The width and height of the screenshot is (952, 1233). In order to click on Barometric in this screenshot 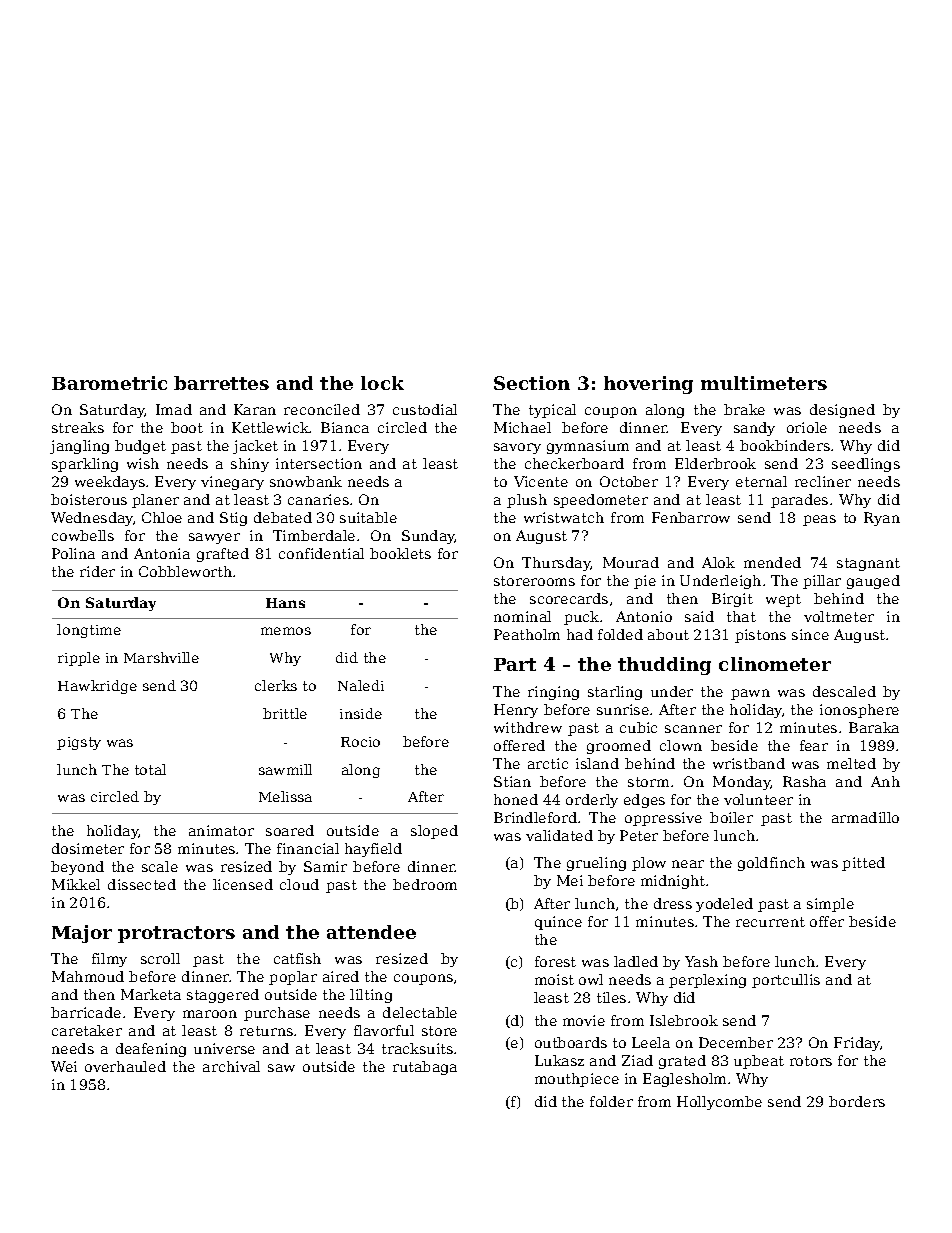, I will do `click(109, 383)`.
